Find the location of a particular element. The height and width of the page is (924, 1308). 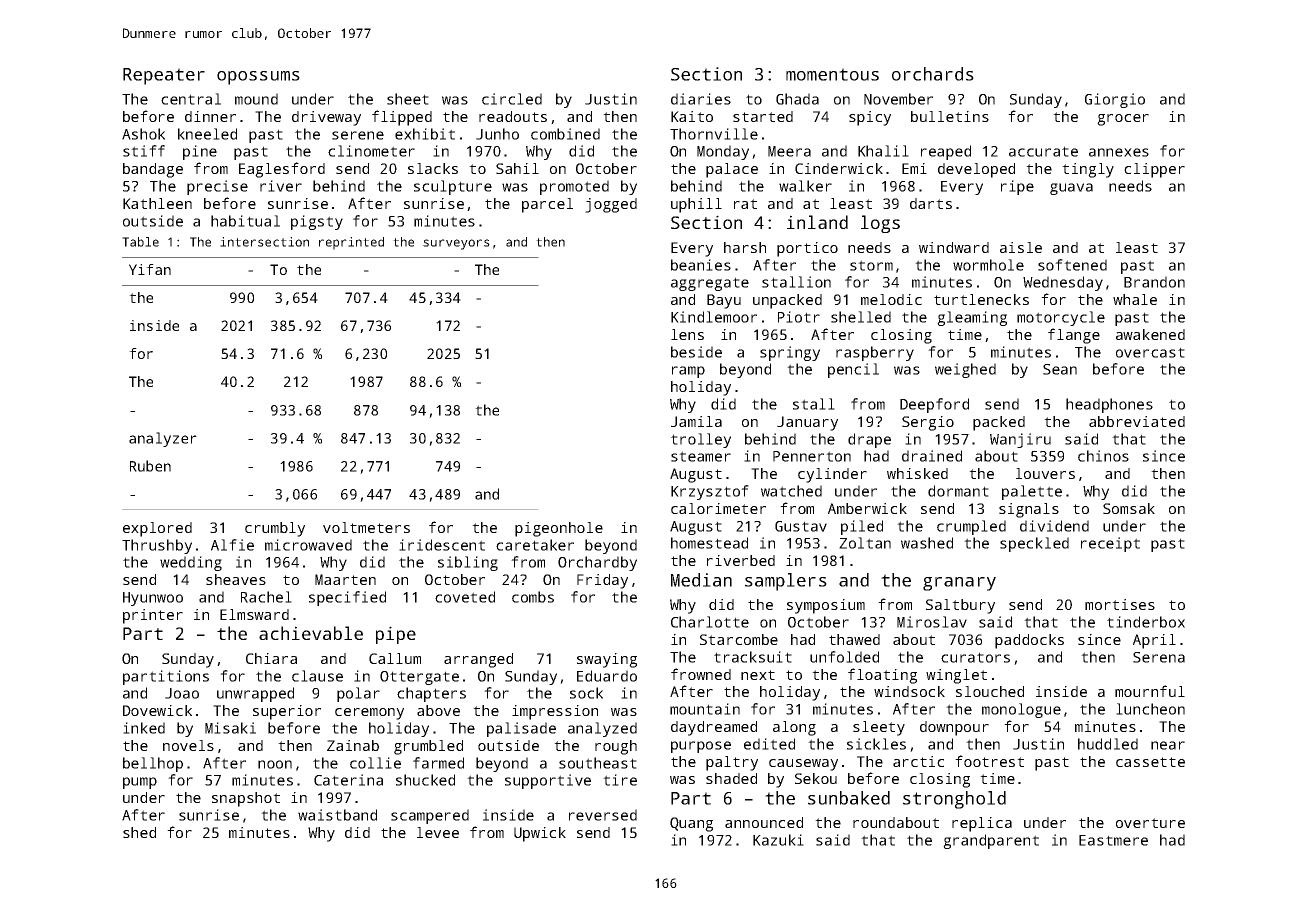

developed is located at coordinates (976, 170).
